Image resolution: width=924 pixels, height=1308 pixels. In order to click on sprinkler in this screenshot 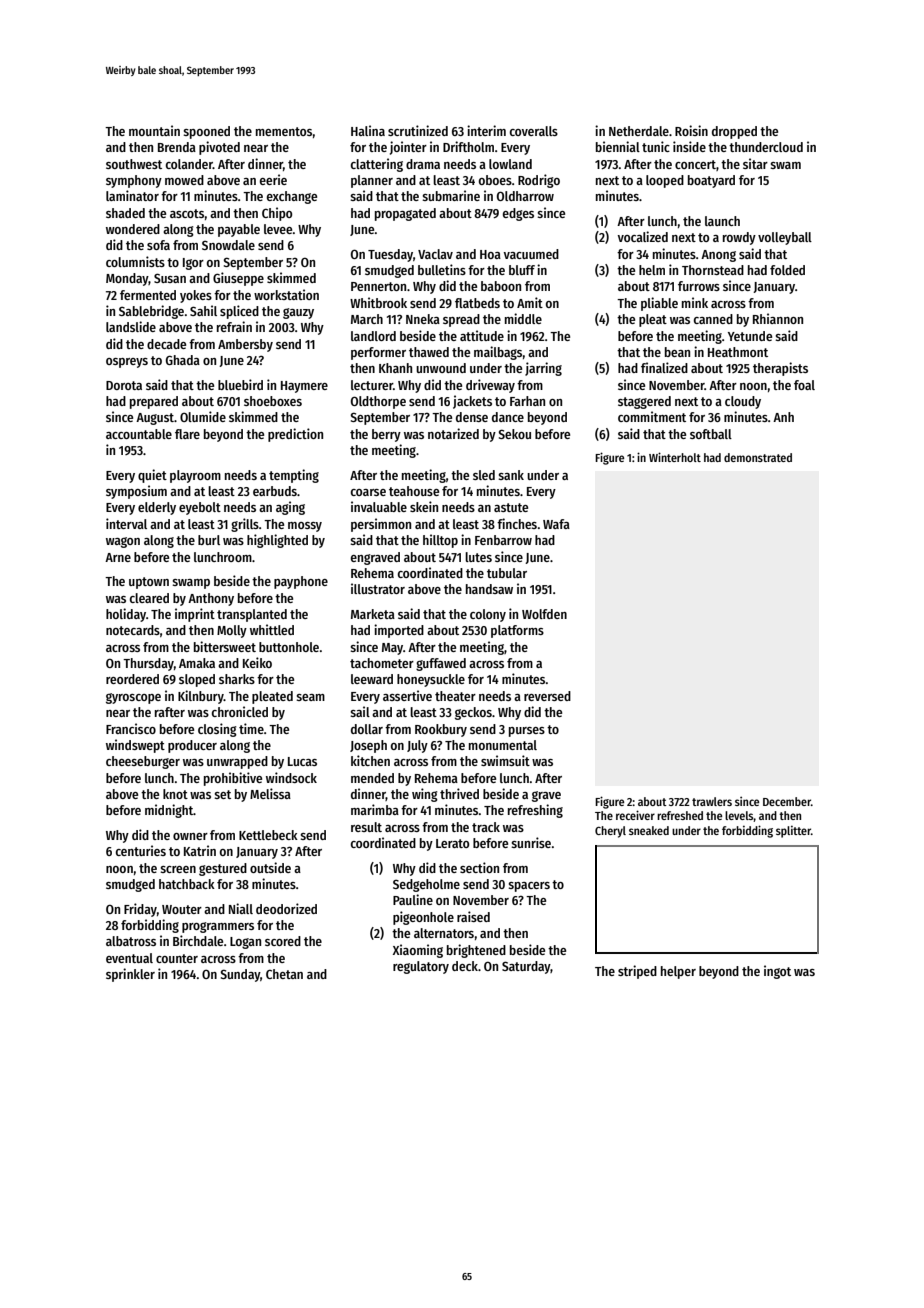, I will do `click(130, 975)`.
